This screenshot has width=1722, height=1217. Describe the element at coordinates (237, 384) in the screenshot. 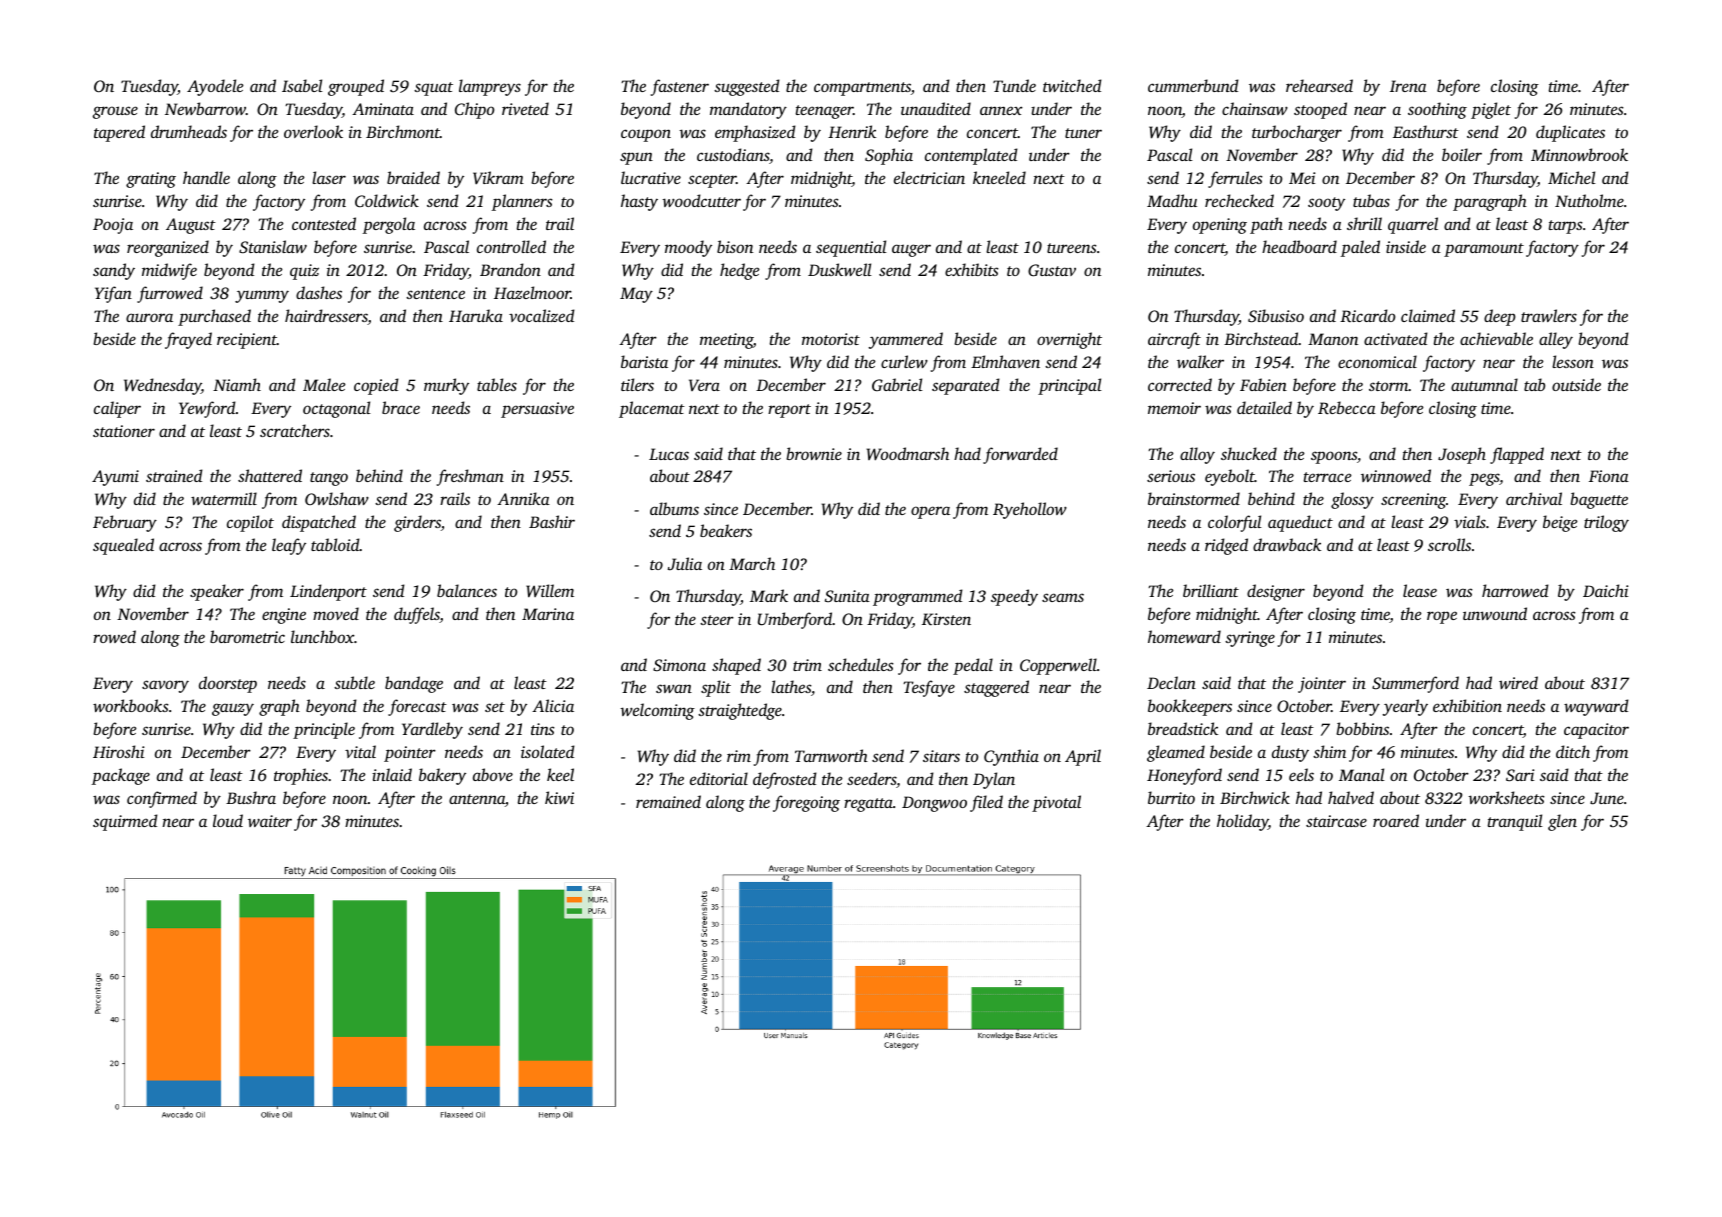

I see `Niamh` at that location.
